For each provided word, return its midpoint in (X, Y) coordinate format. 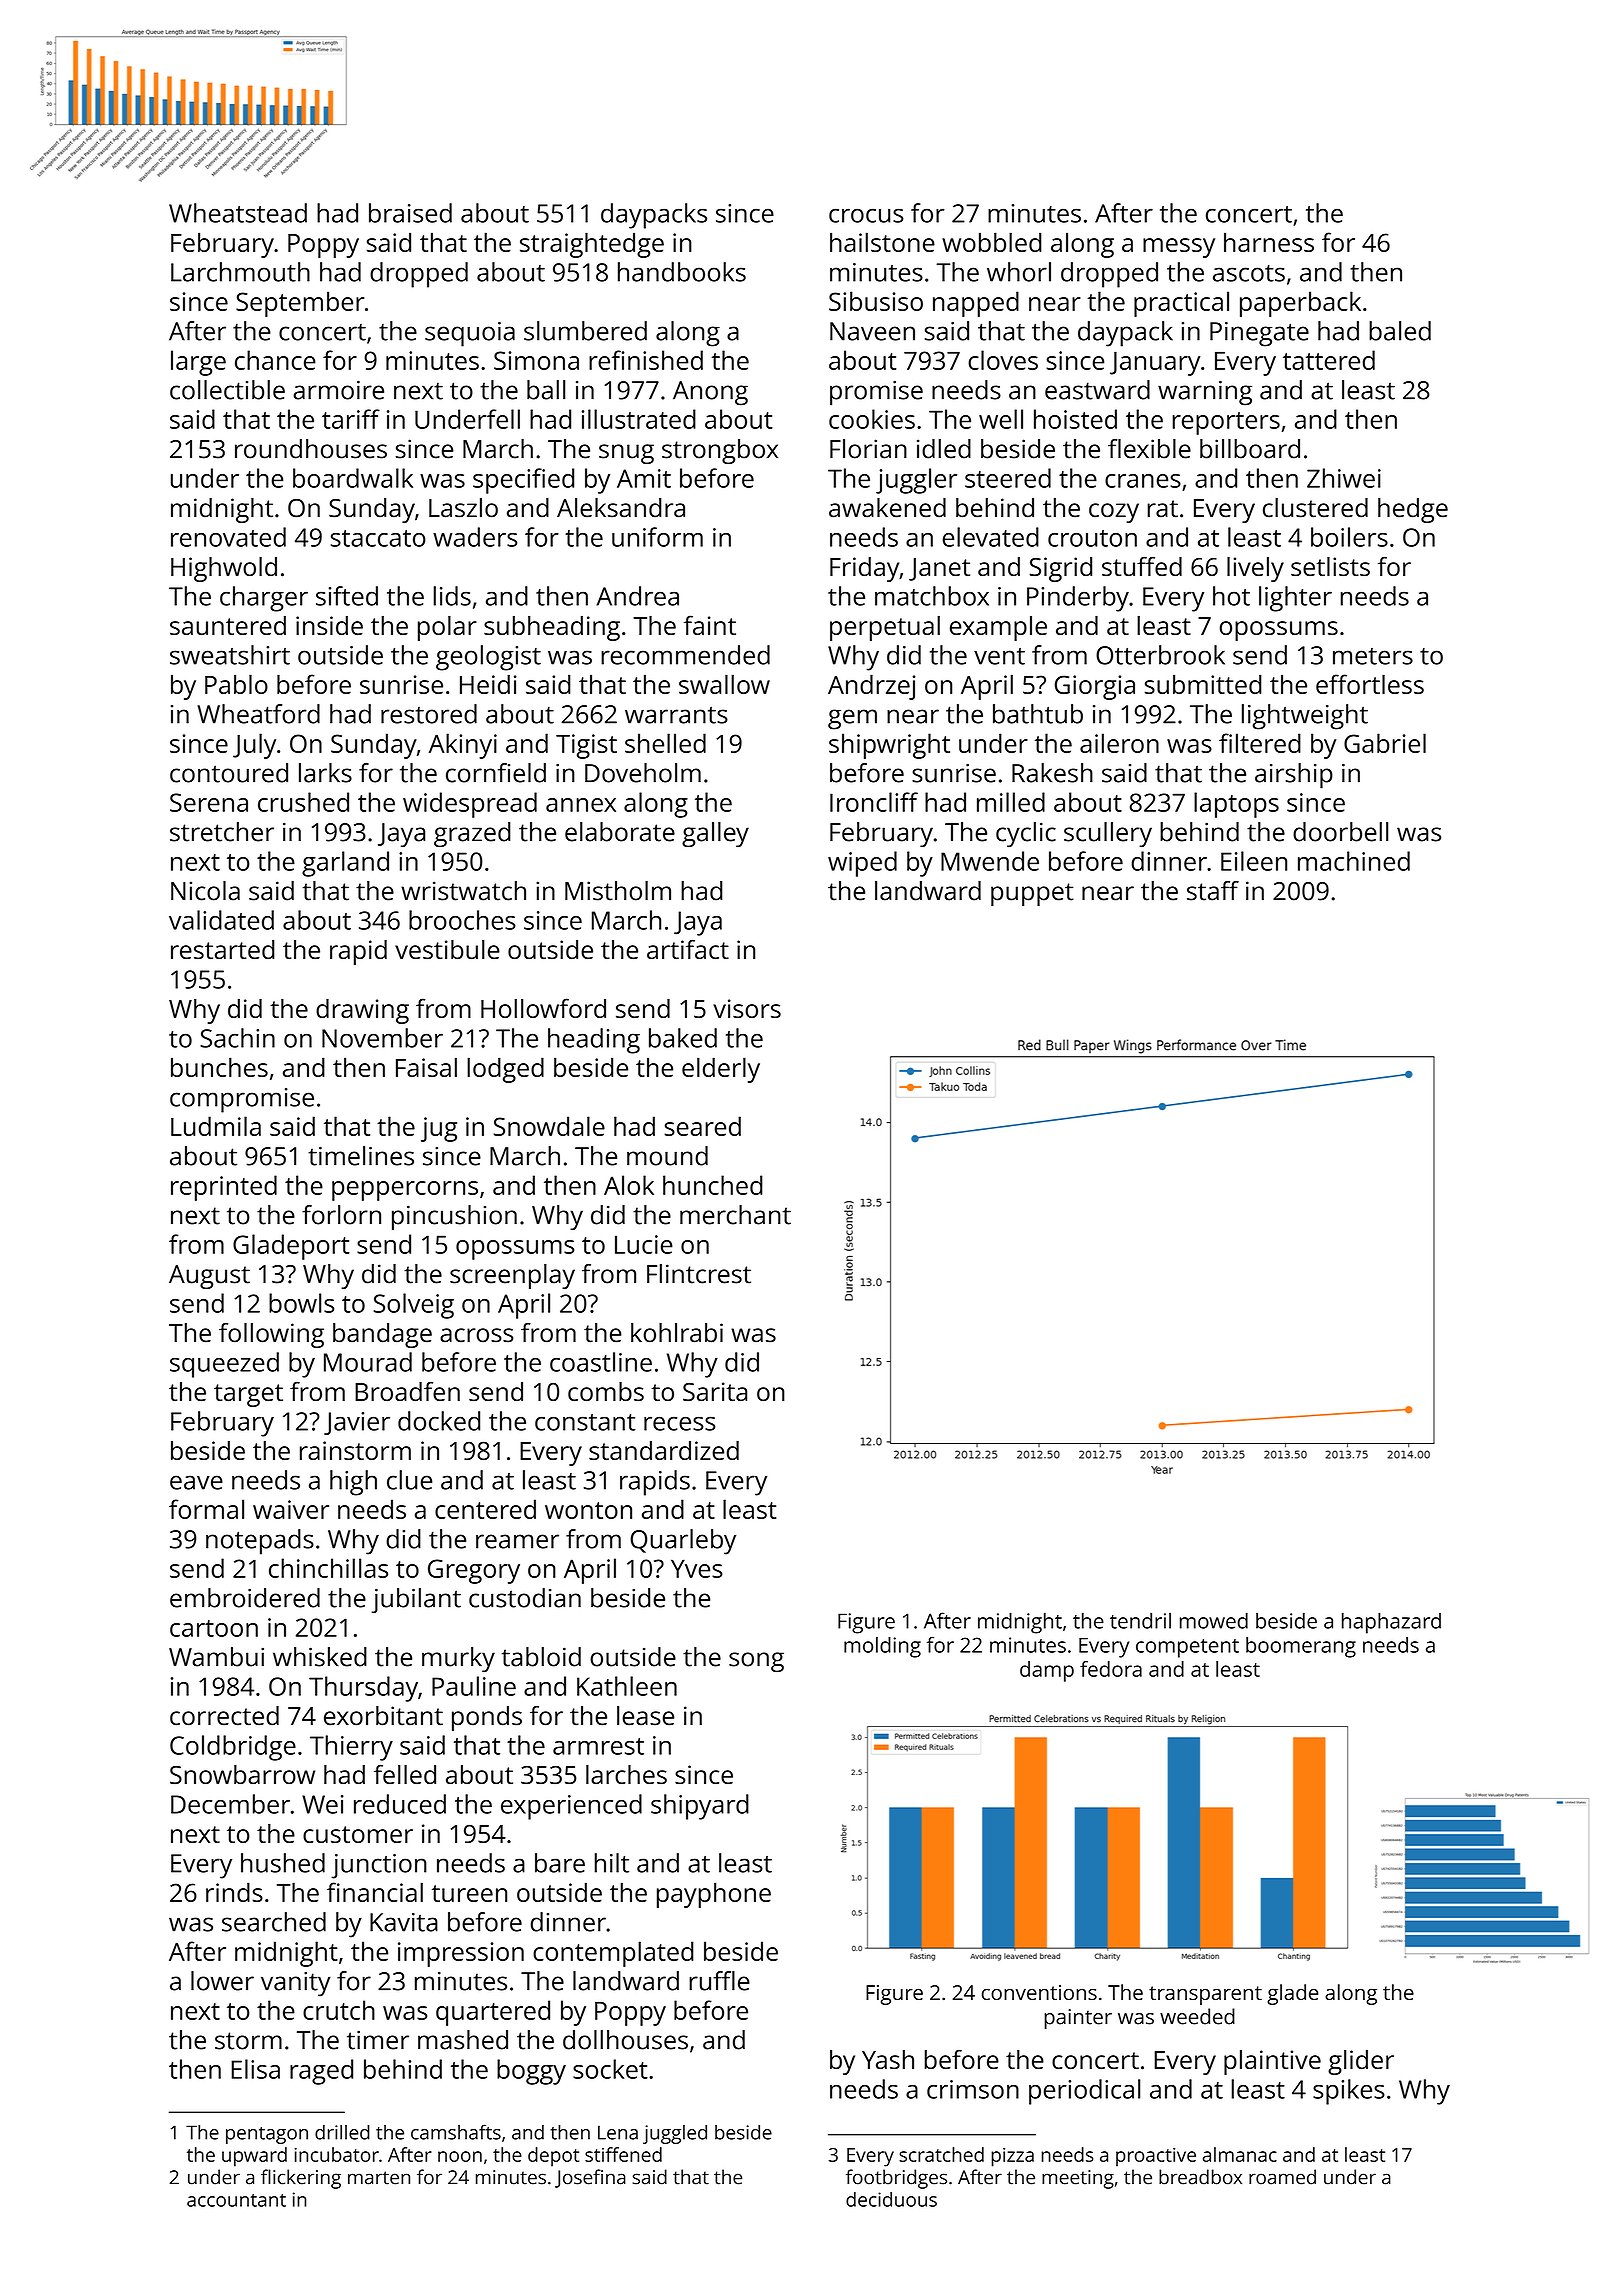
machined (1354, 861)
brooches (462, 920)
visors (747, 1008)
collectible (227, 390)
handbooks (682, 272)
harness (1269, 242)
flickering (301, 2179)
